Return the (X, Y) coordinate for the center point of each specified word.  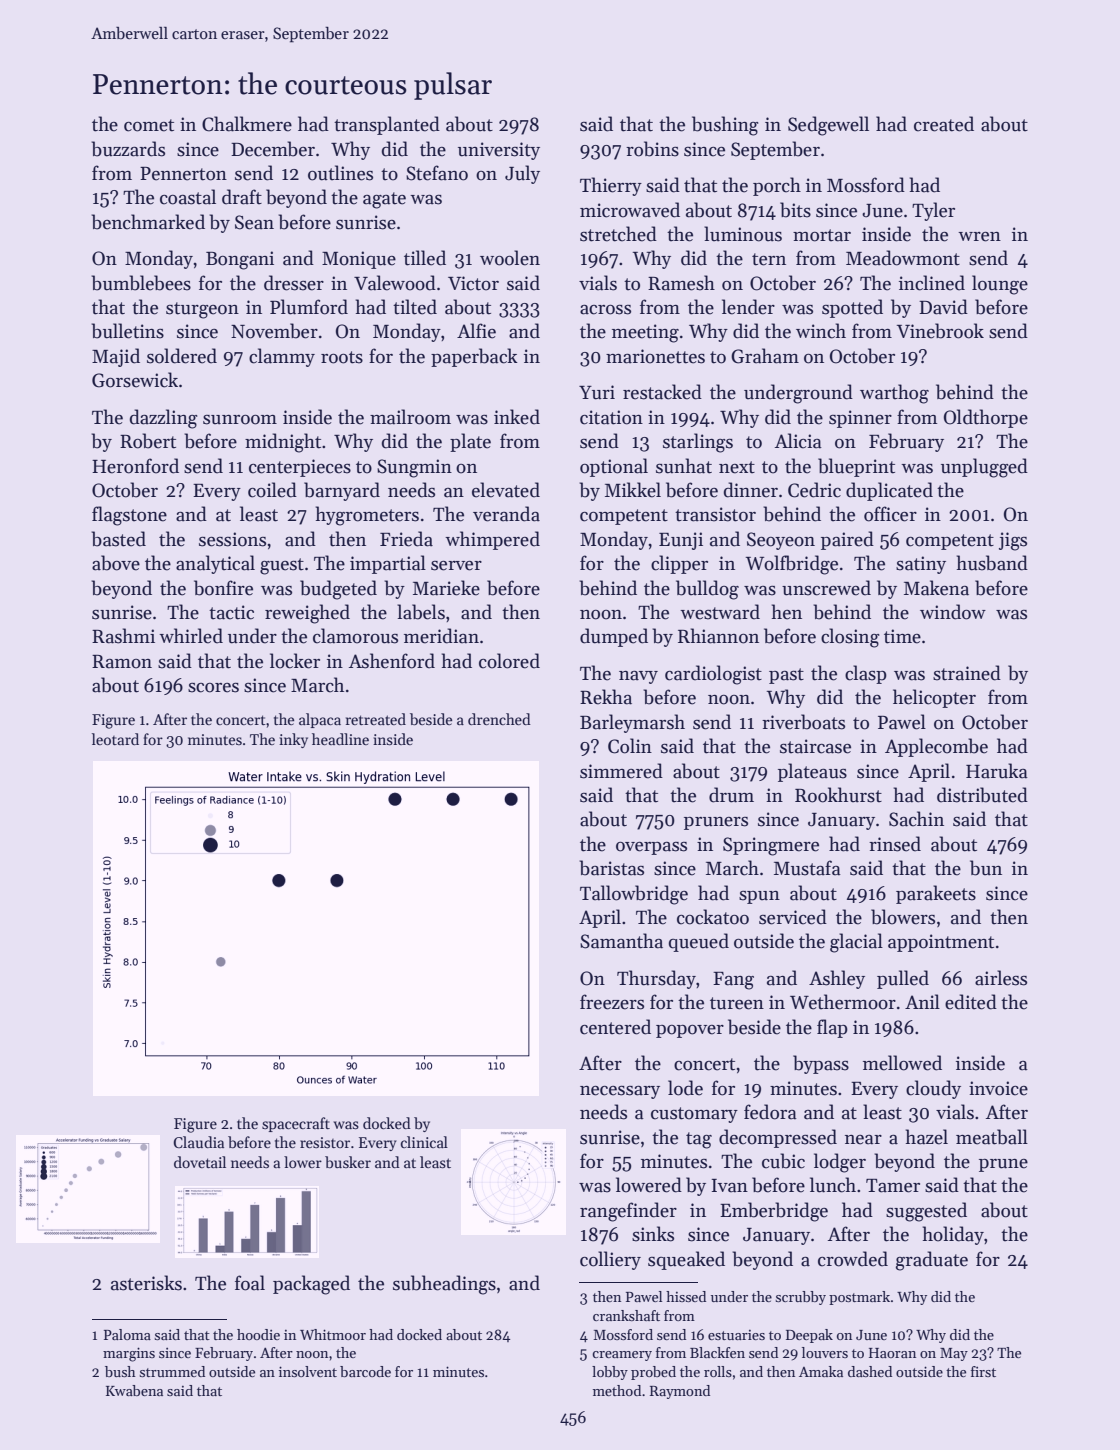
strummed (172, 1371)
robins (652, 149)
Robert (148, 441)
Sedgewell (828, 126)
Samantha (621, 941)
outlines (340, 173)
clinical (424, 1142)
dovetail (200, 1162)
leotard (115, 739)
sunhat (684, 466)
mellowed (902, 1063)
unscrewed (826, 588)
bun (986, 868)
